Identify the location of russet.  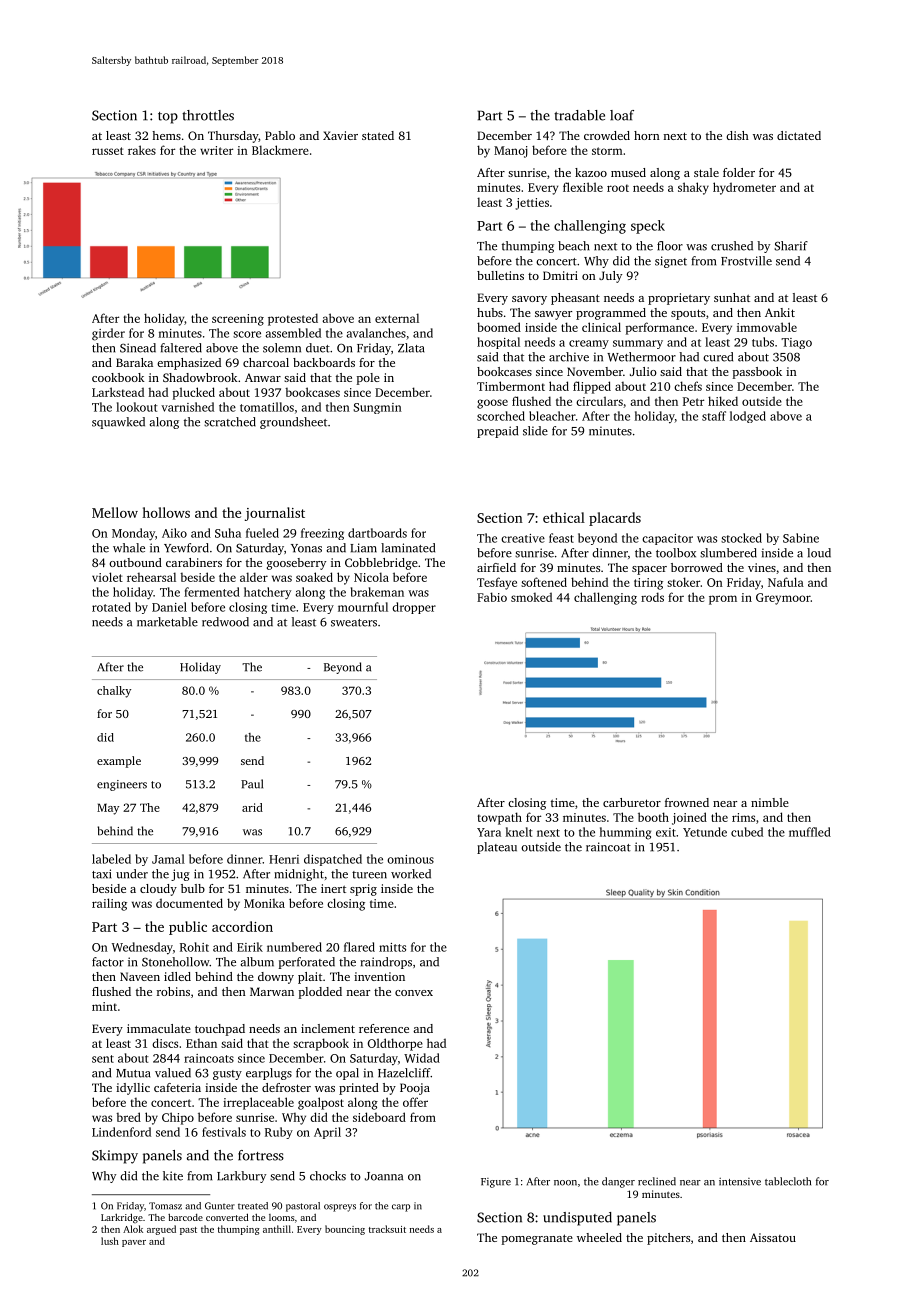
(108, 151).
